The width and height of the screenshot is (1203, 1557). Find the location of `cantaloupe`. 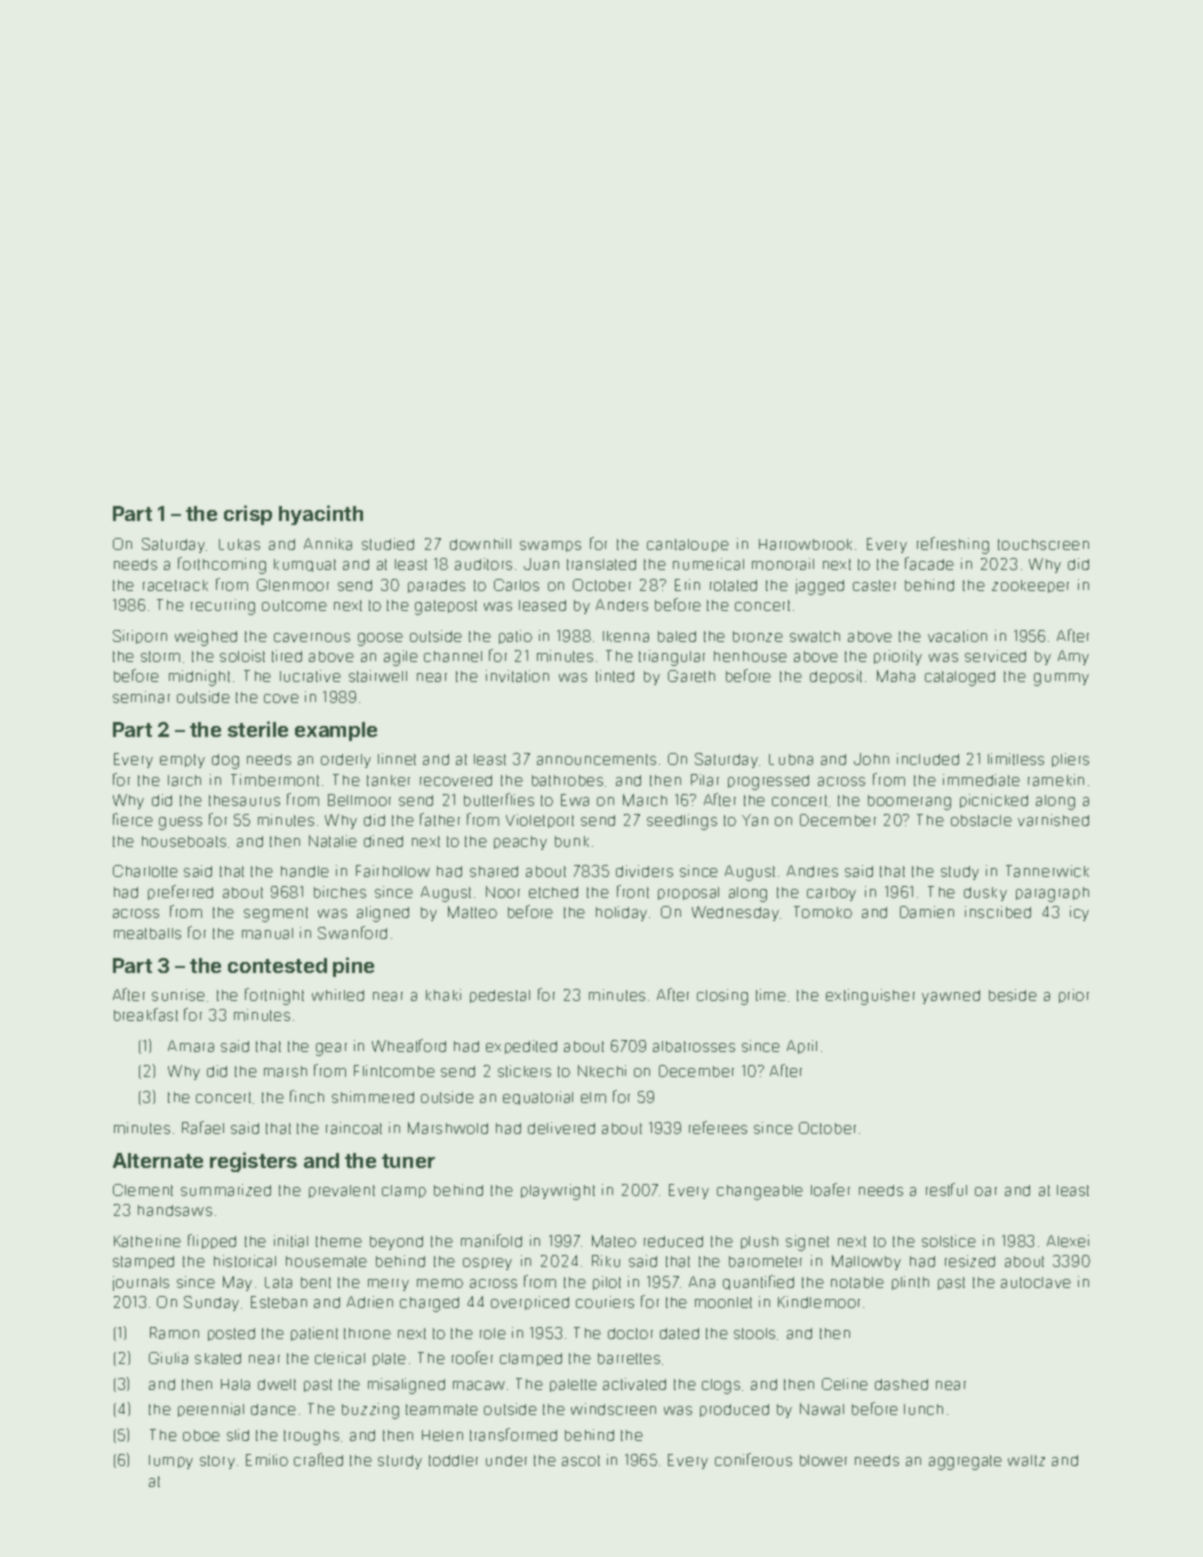

cantaloupe is located at coordinates (688, 545).
